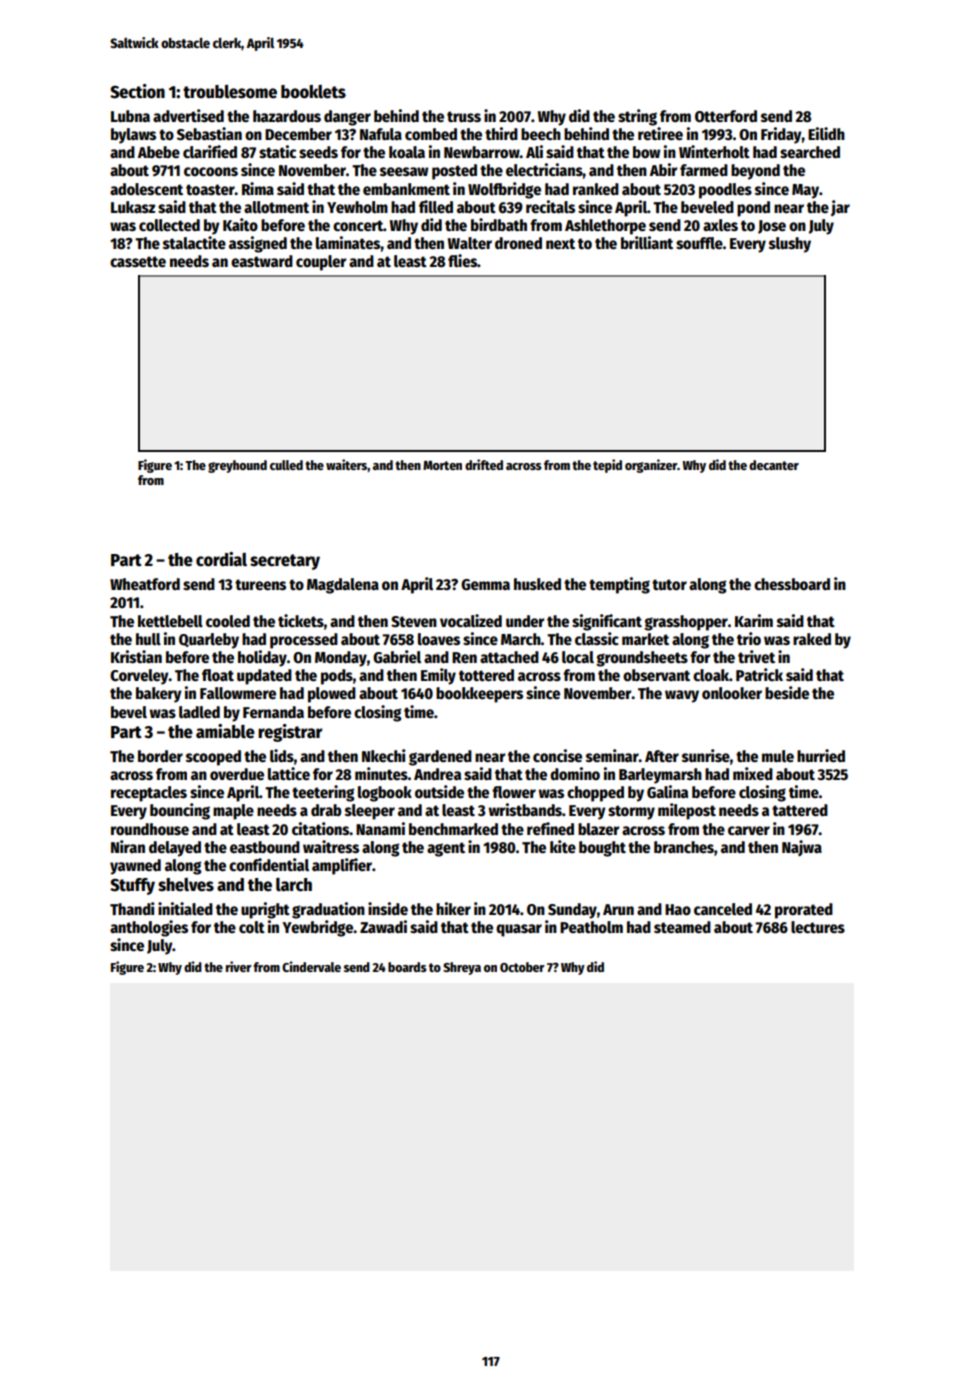  I want to click on truss, so click(464, 116).
